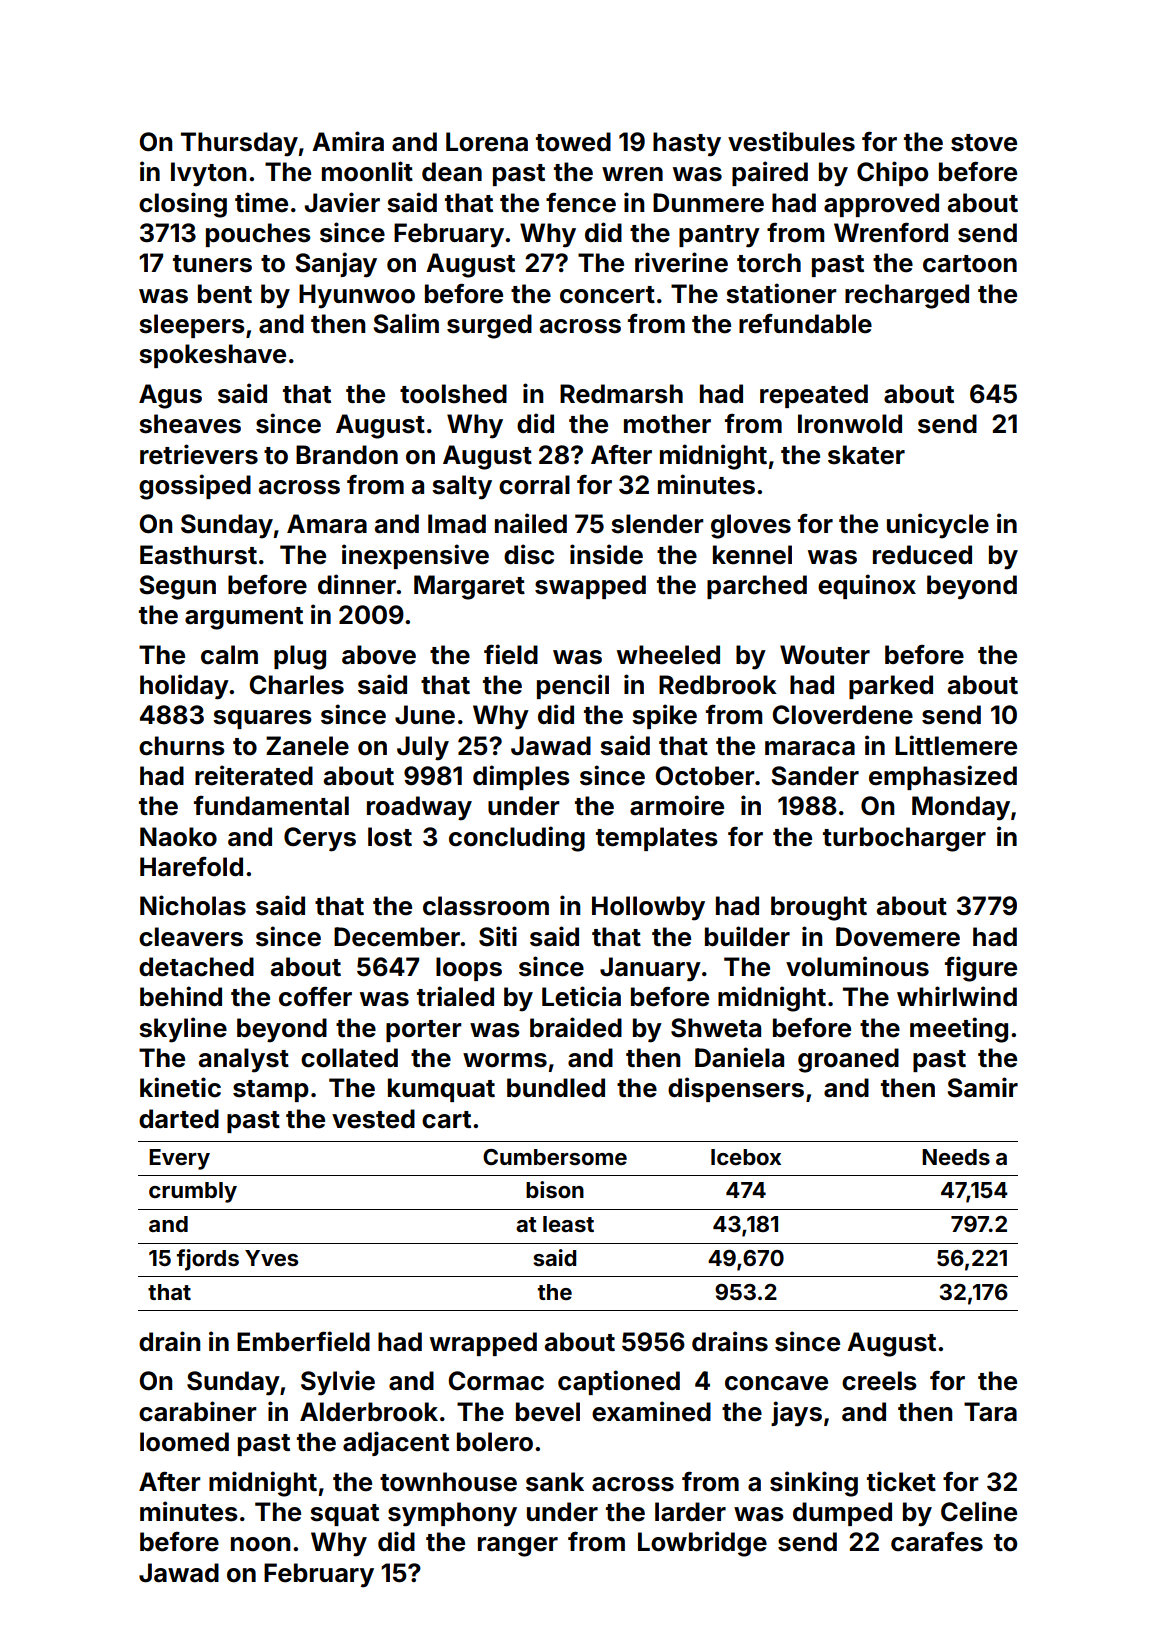 This screenshot has width=1157, height=1637. I want to click on December, so click(397, 937).
